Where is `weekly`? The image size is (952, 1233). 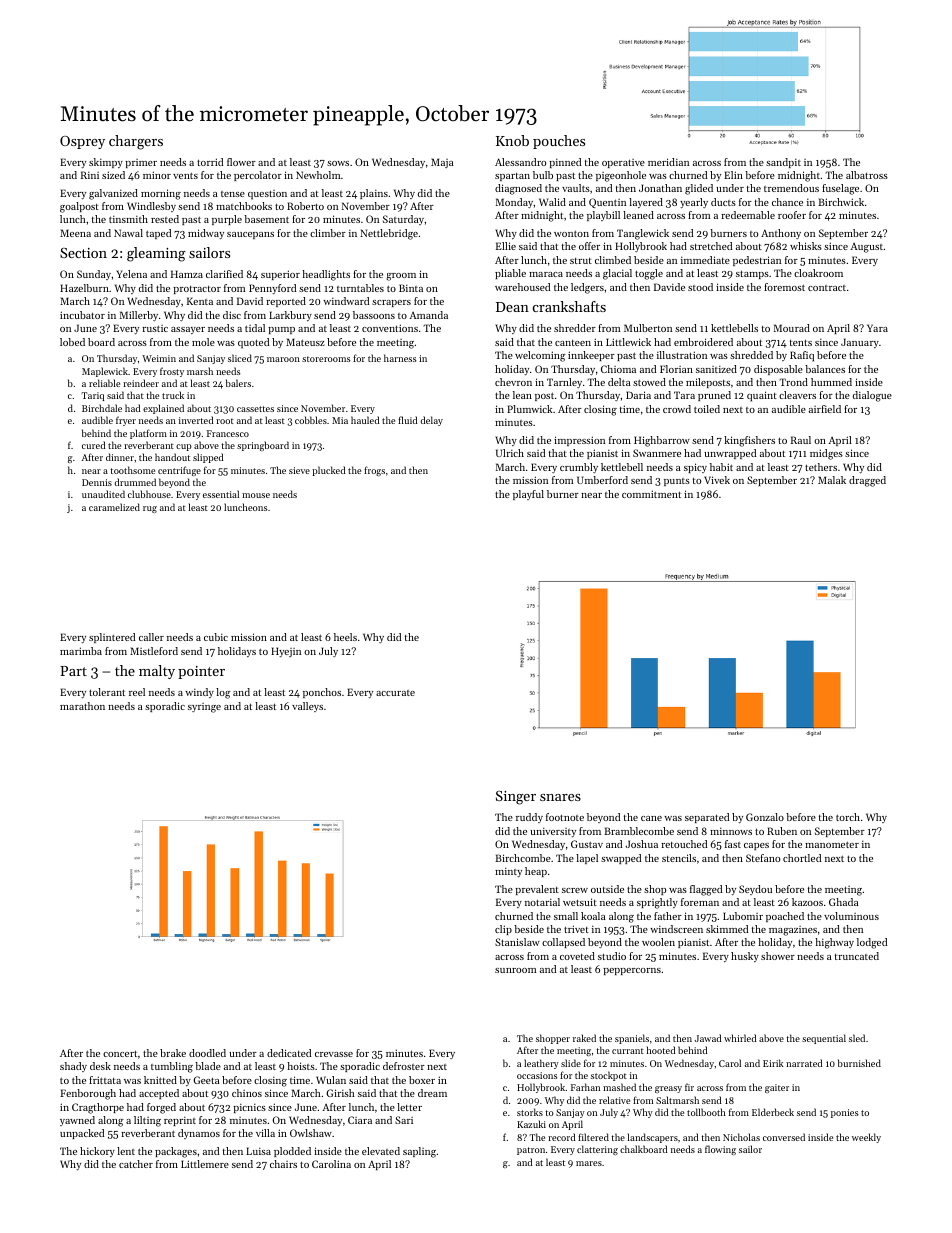 weekly is located at coordinates (866, 1138).
